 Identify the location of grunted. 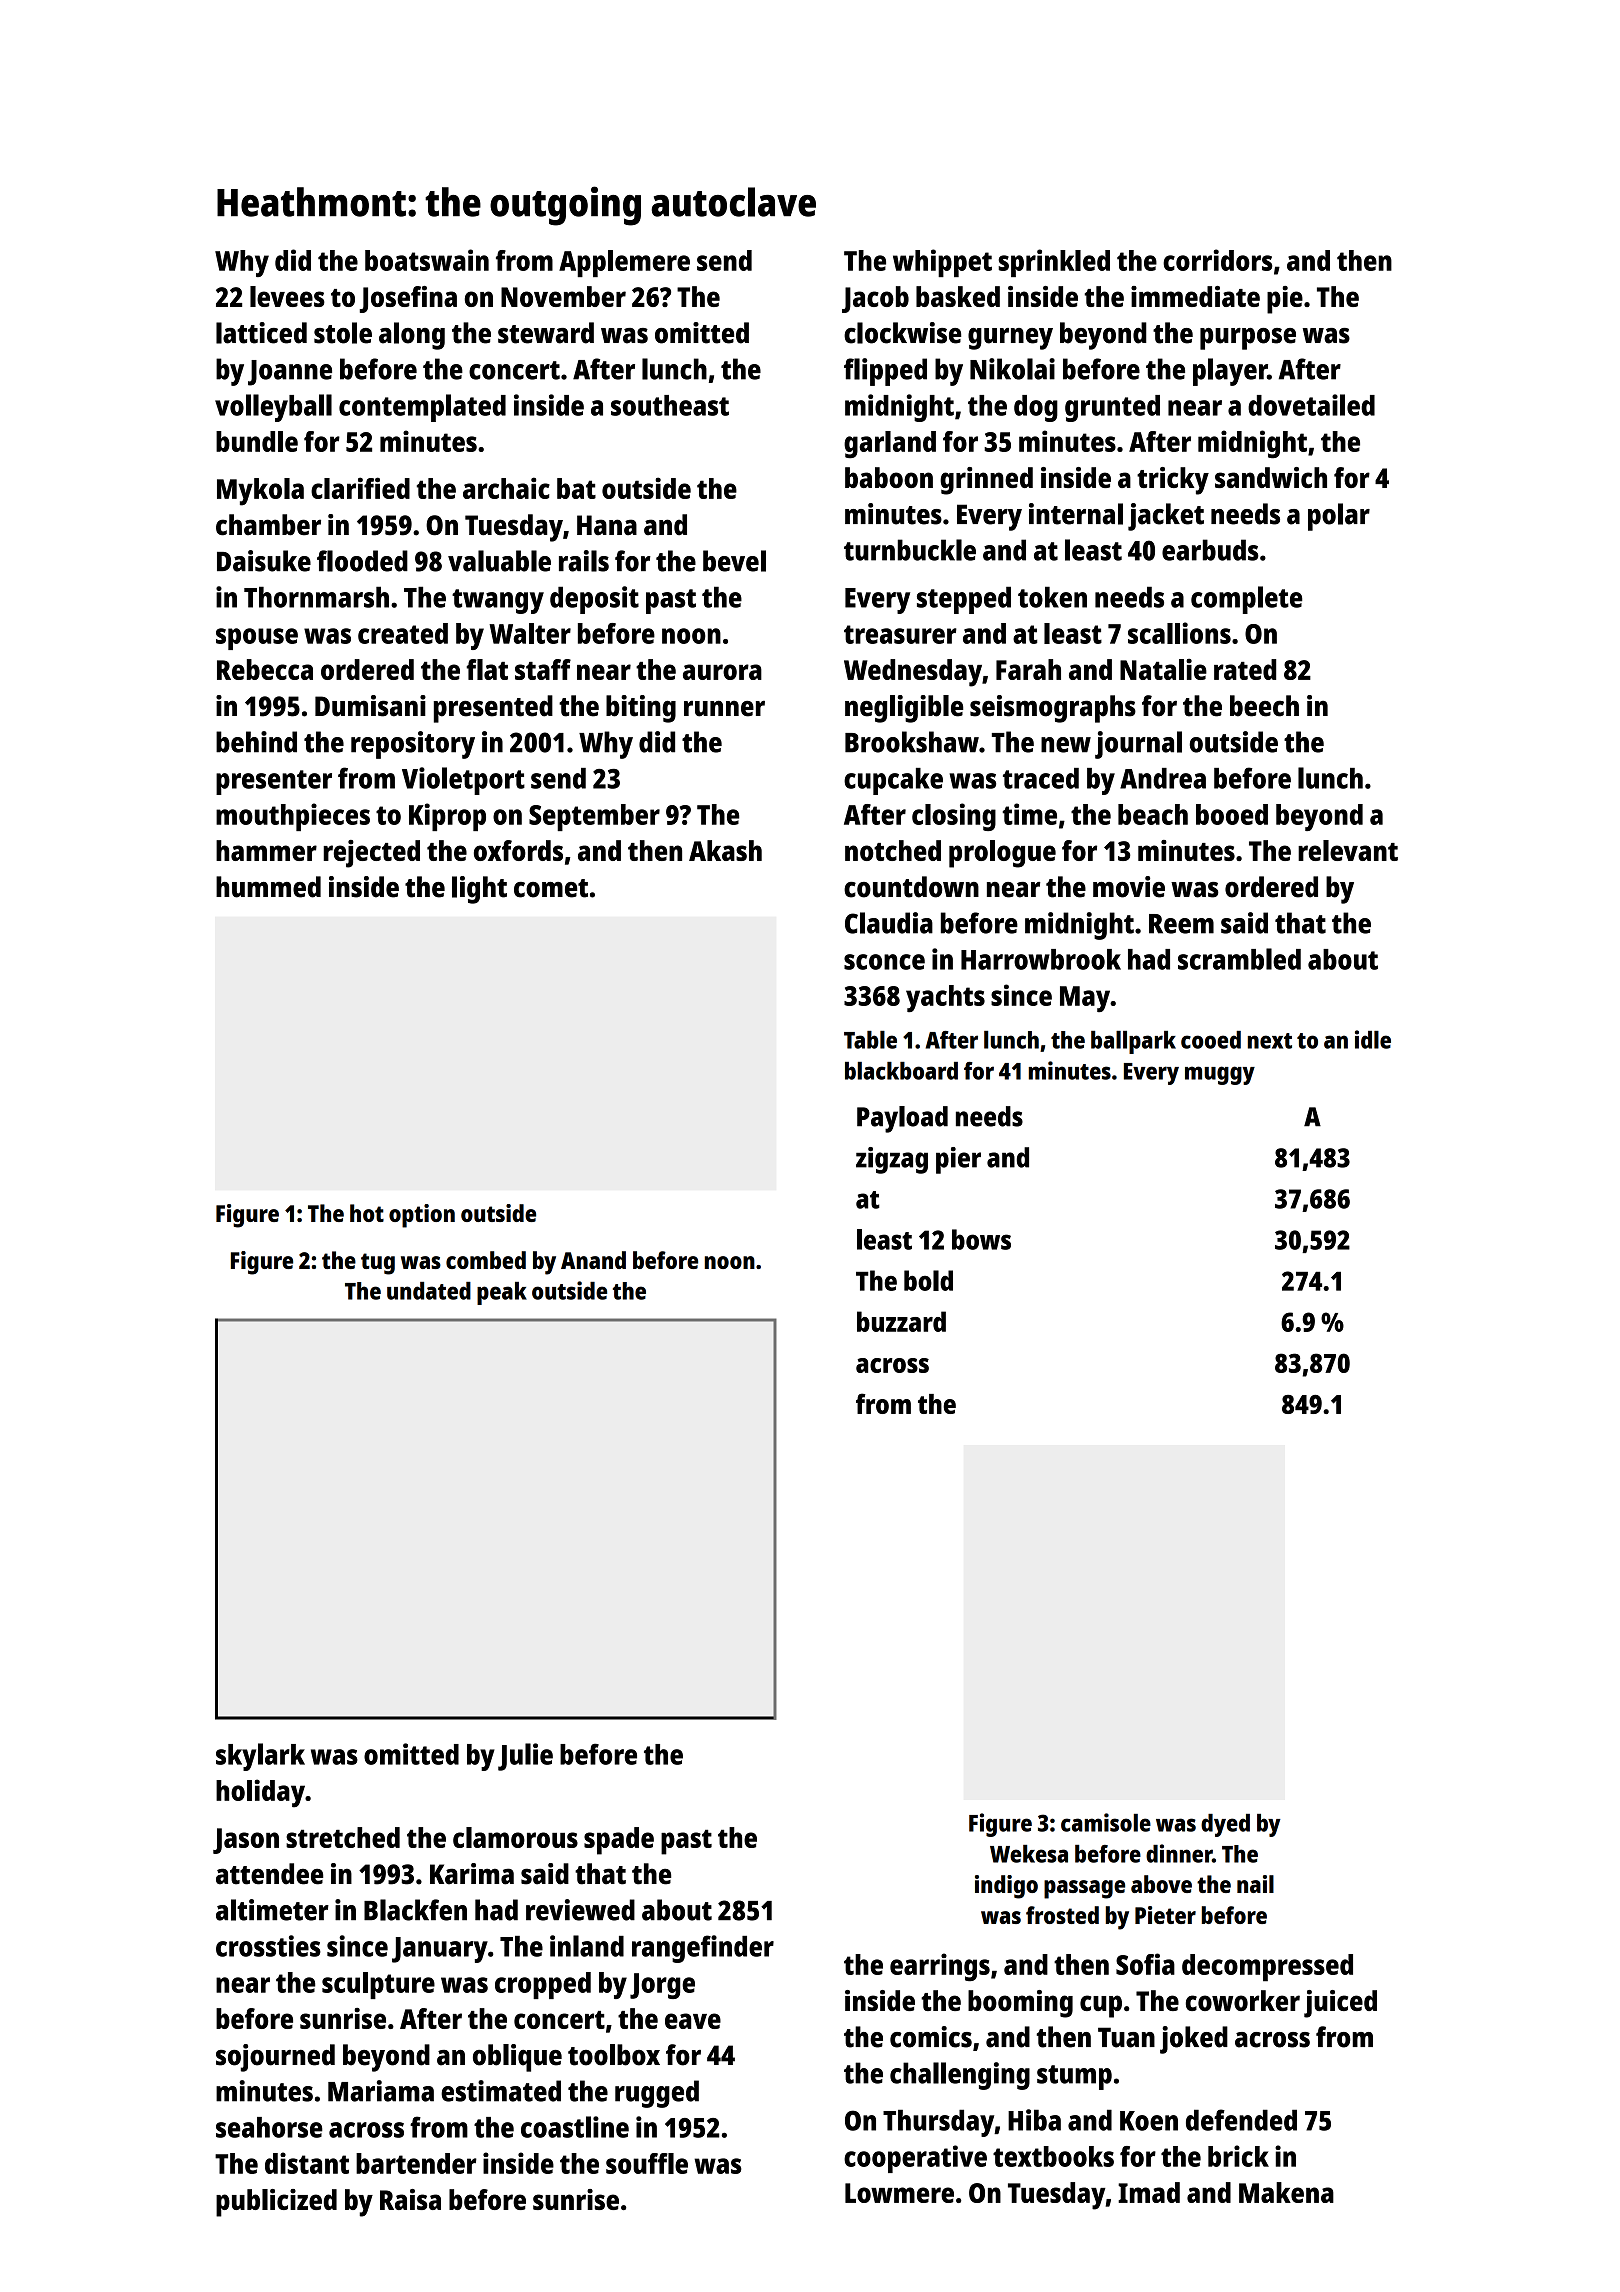
(1112, 408).
